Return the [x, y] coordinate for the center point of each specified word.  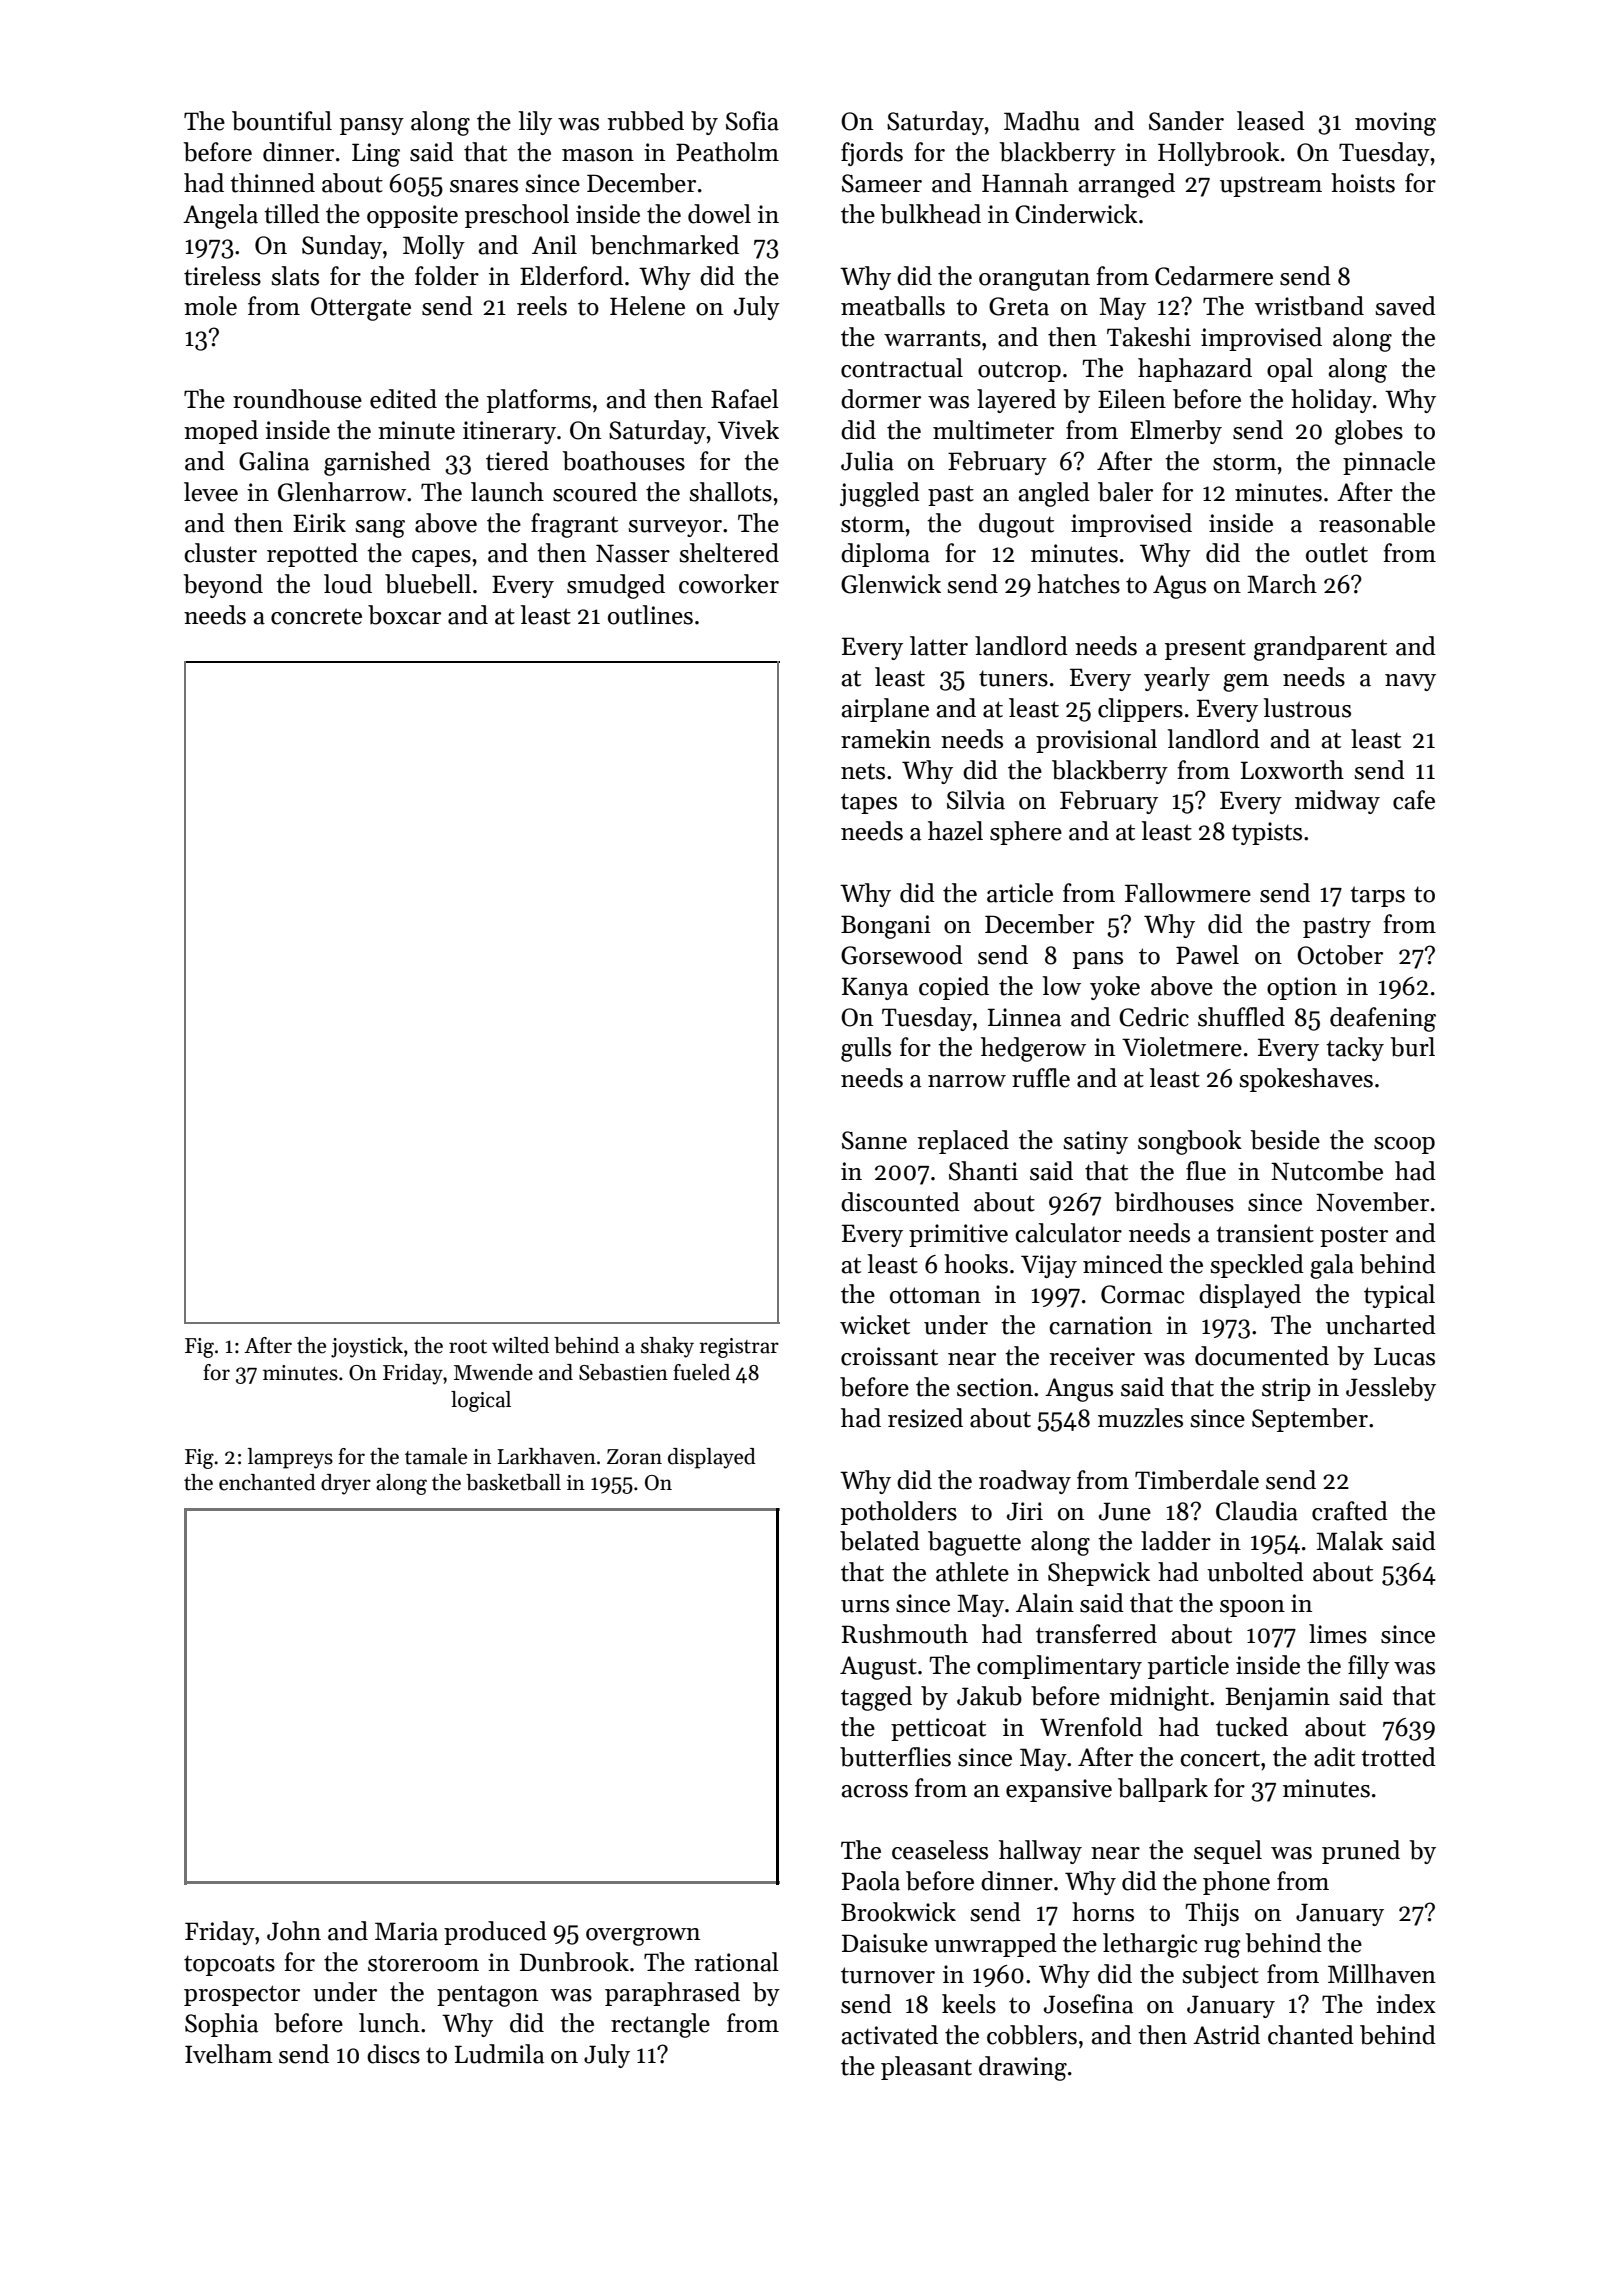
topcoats [229, 1965]
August [878, 1668]
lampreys [290, 1458]
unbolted [1255, 1572]
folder [447, 276]
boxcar [404, 615]
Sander [1186, 121]
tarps [1377, 896]
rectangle [660, 2025]
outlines [650, 615]
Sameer [882, 183]
